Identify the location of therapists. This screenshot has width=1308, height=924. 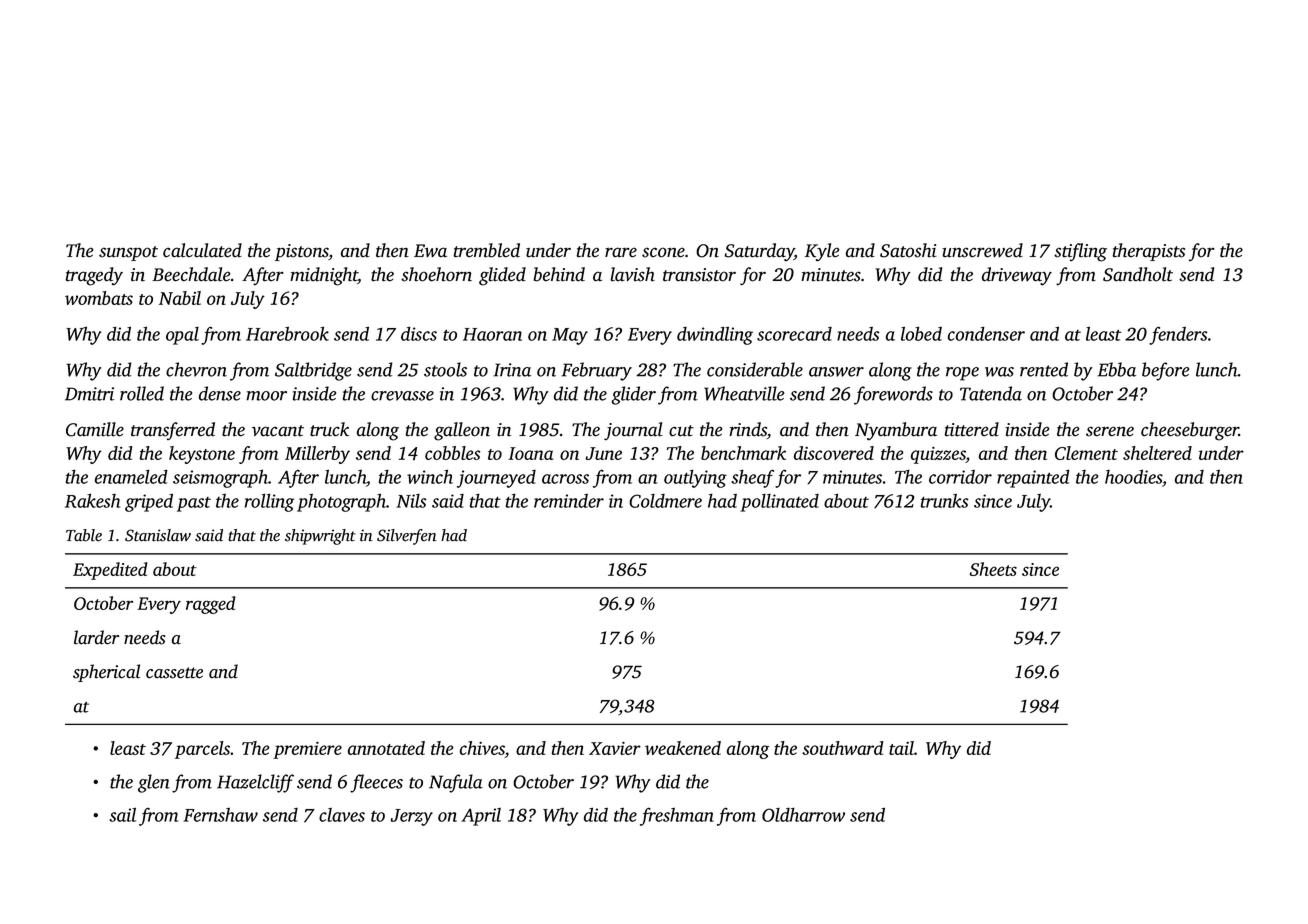
(1149, 252).
